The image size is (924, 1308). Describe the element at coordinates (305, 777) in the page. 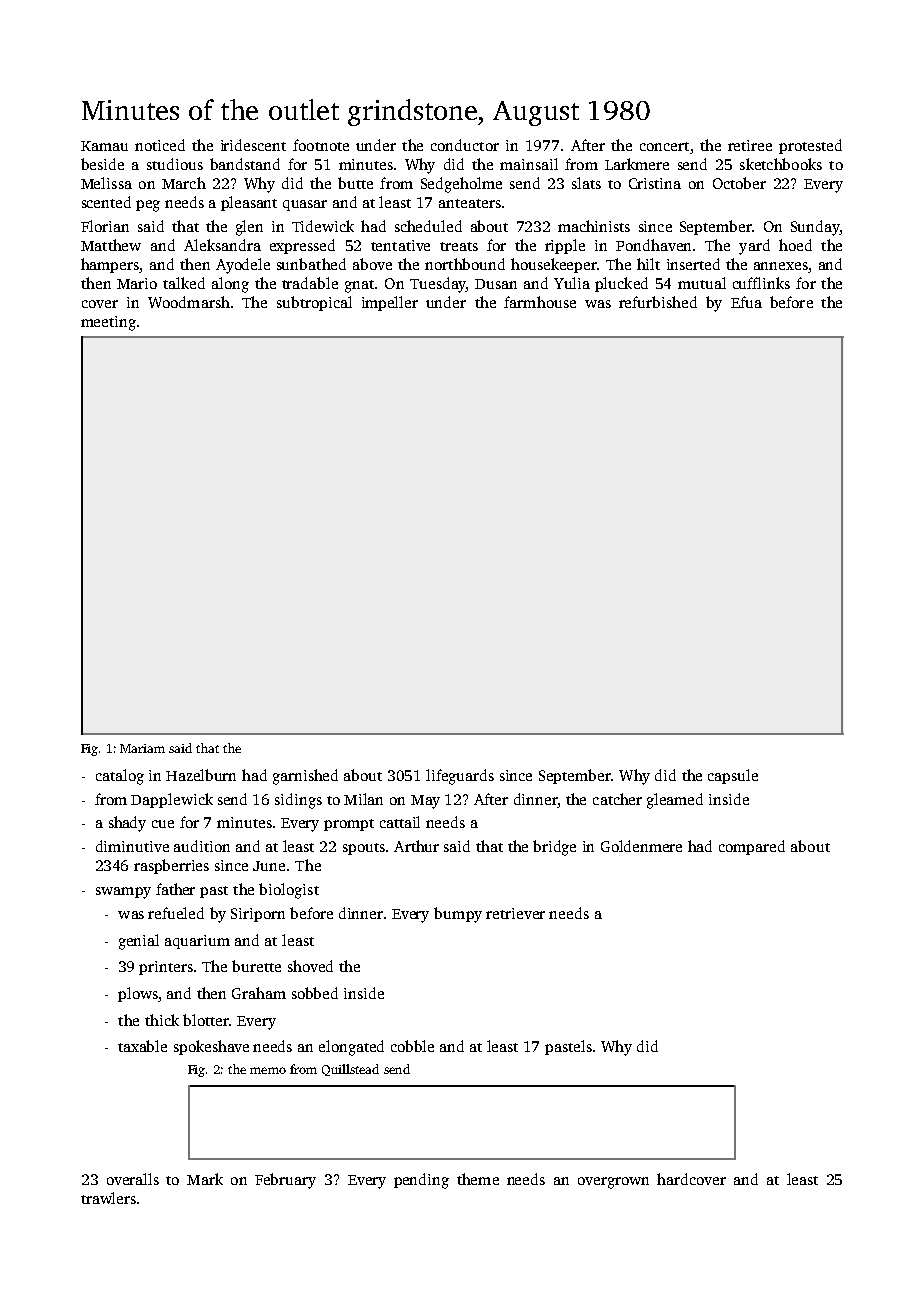

I see `garnished` at that location.
